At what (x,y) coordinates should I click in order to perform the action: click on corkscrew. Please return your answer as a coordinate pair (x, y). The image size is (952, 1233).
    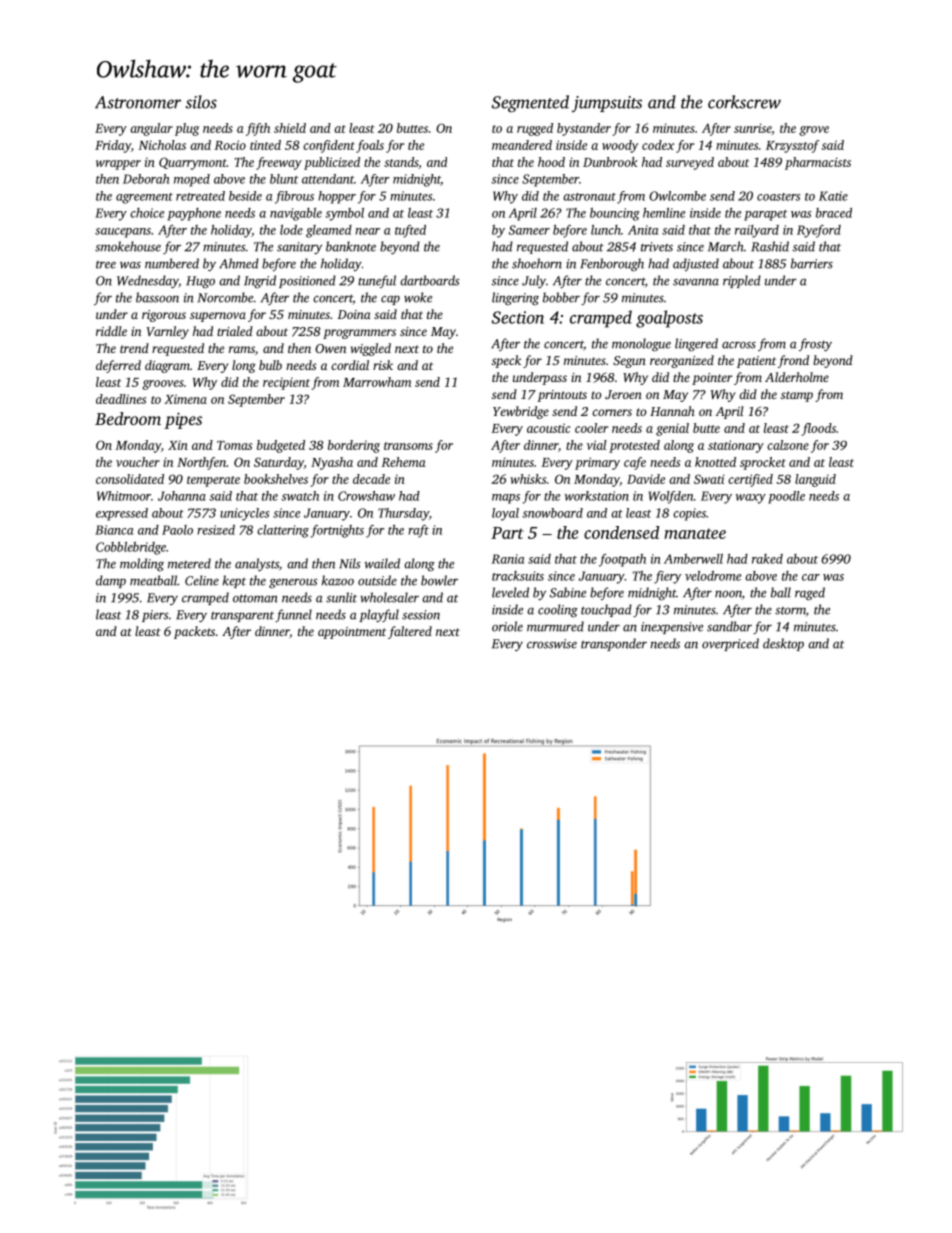
    Looking at the image, I should click on (744, 102).
